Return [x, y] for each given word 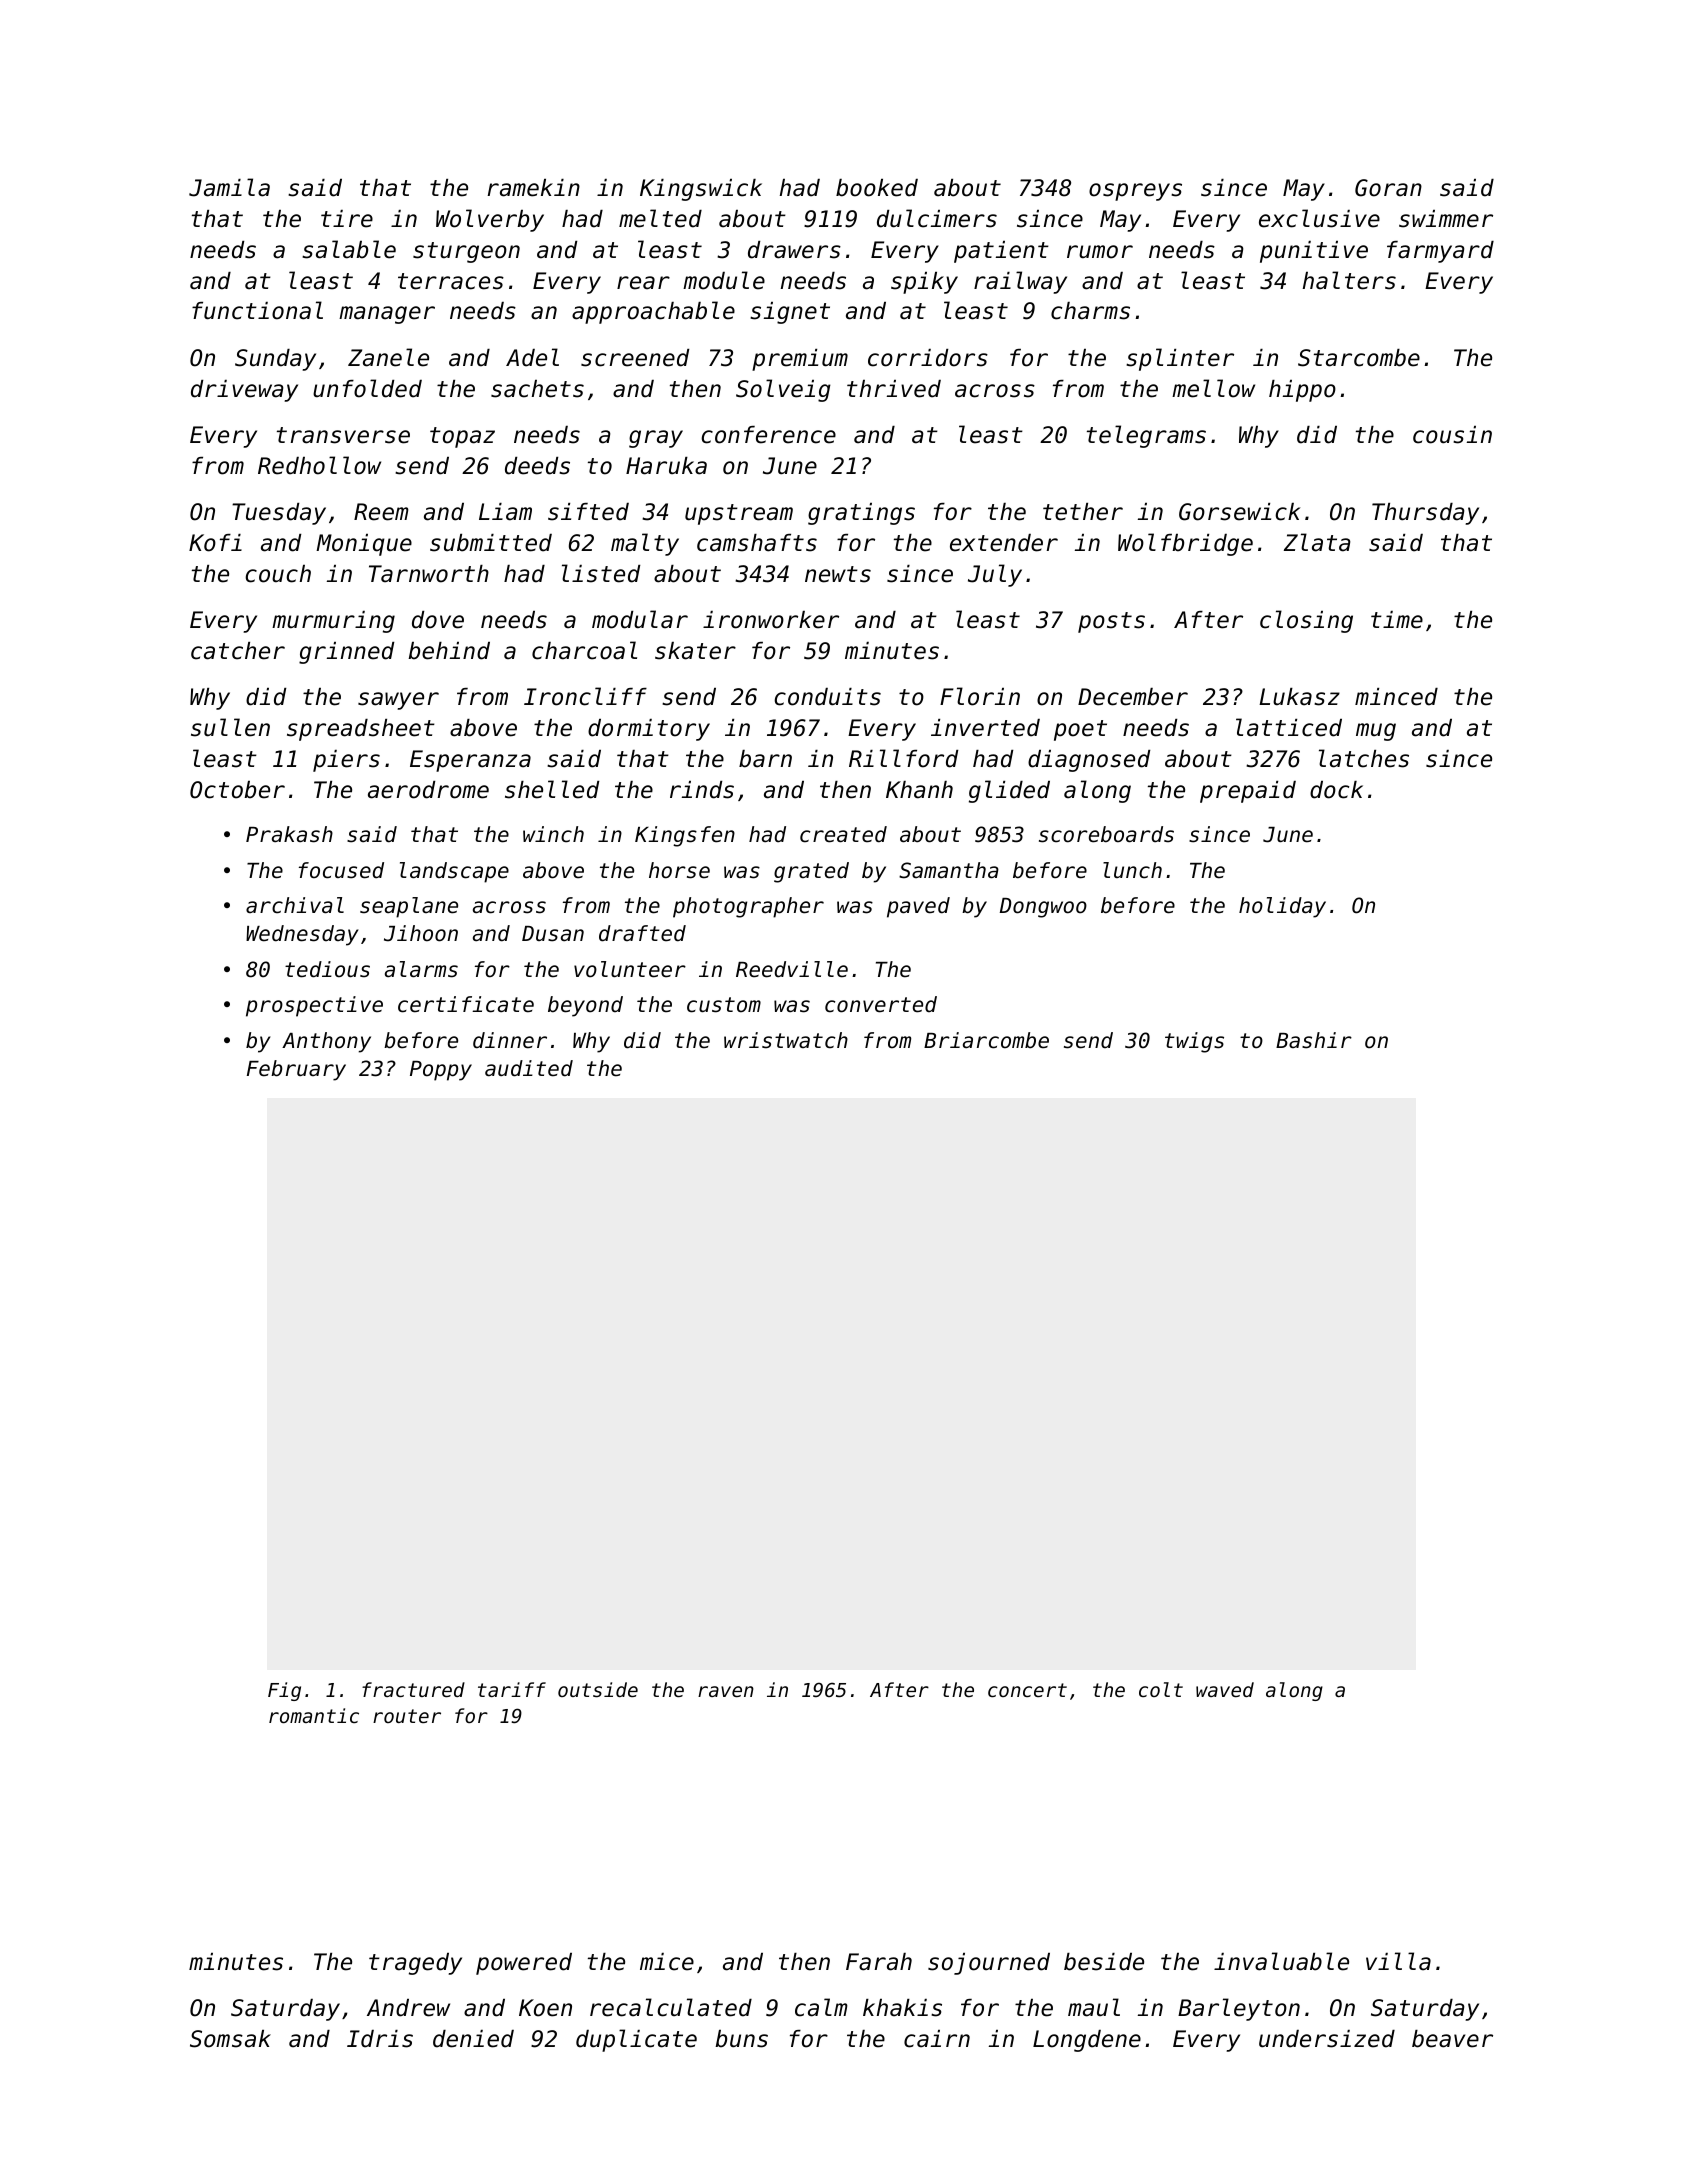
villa [1398, 1961]
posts [1111, 622]
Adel [532, 357]
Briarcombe [986, 1040]
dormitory [649, 730]
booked [877, 188]
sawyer [398, 701]
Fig [284, 1691]
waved [1225, 1689]
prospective [314, 1006]
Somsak [230, 2039]
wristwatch [786, 1040]
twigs [1194, 1042]
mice [667, 1962]
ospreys [1135, 192]
